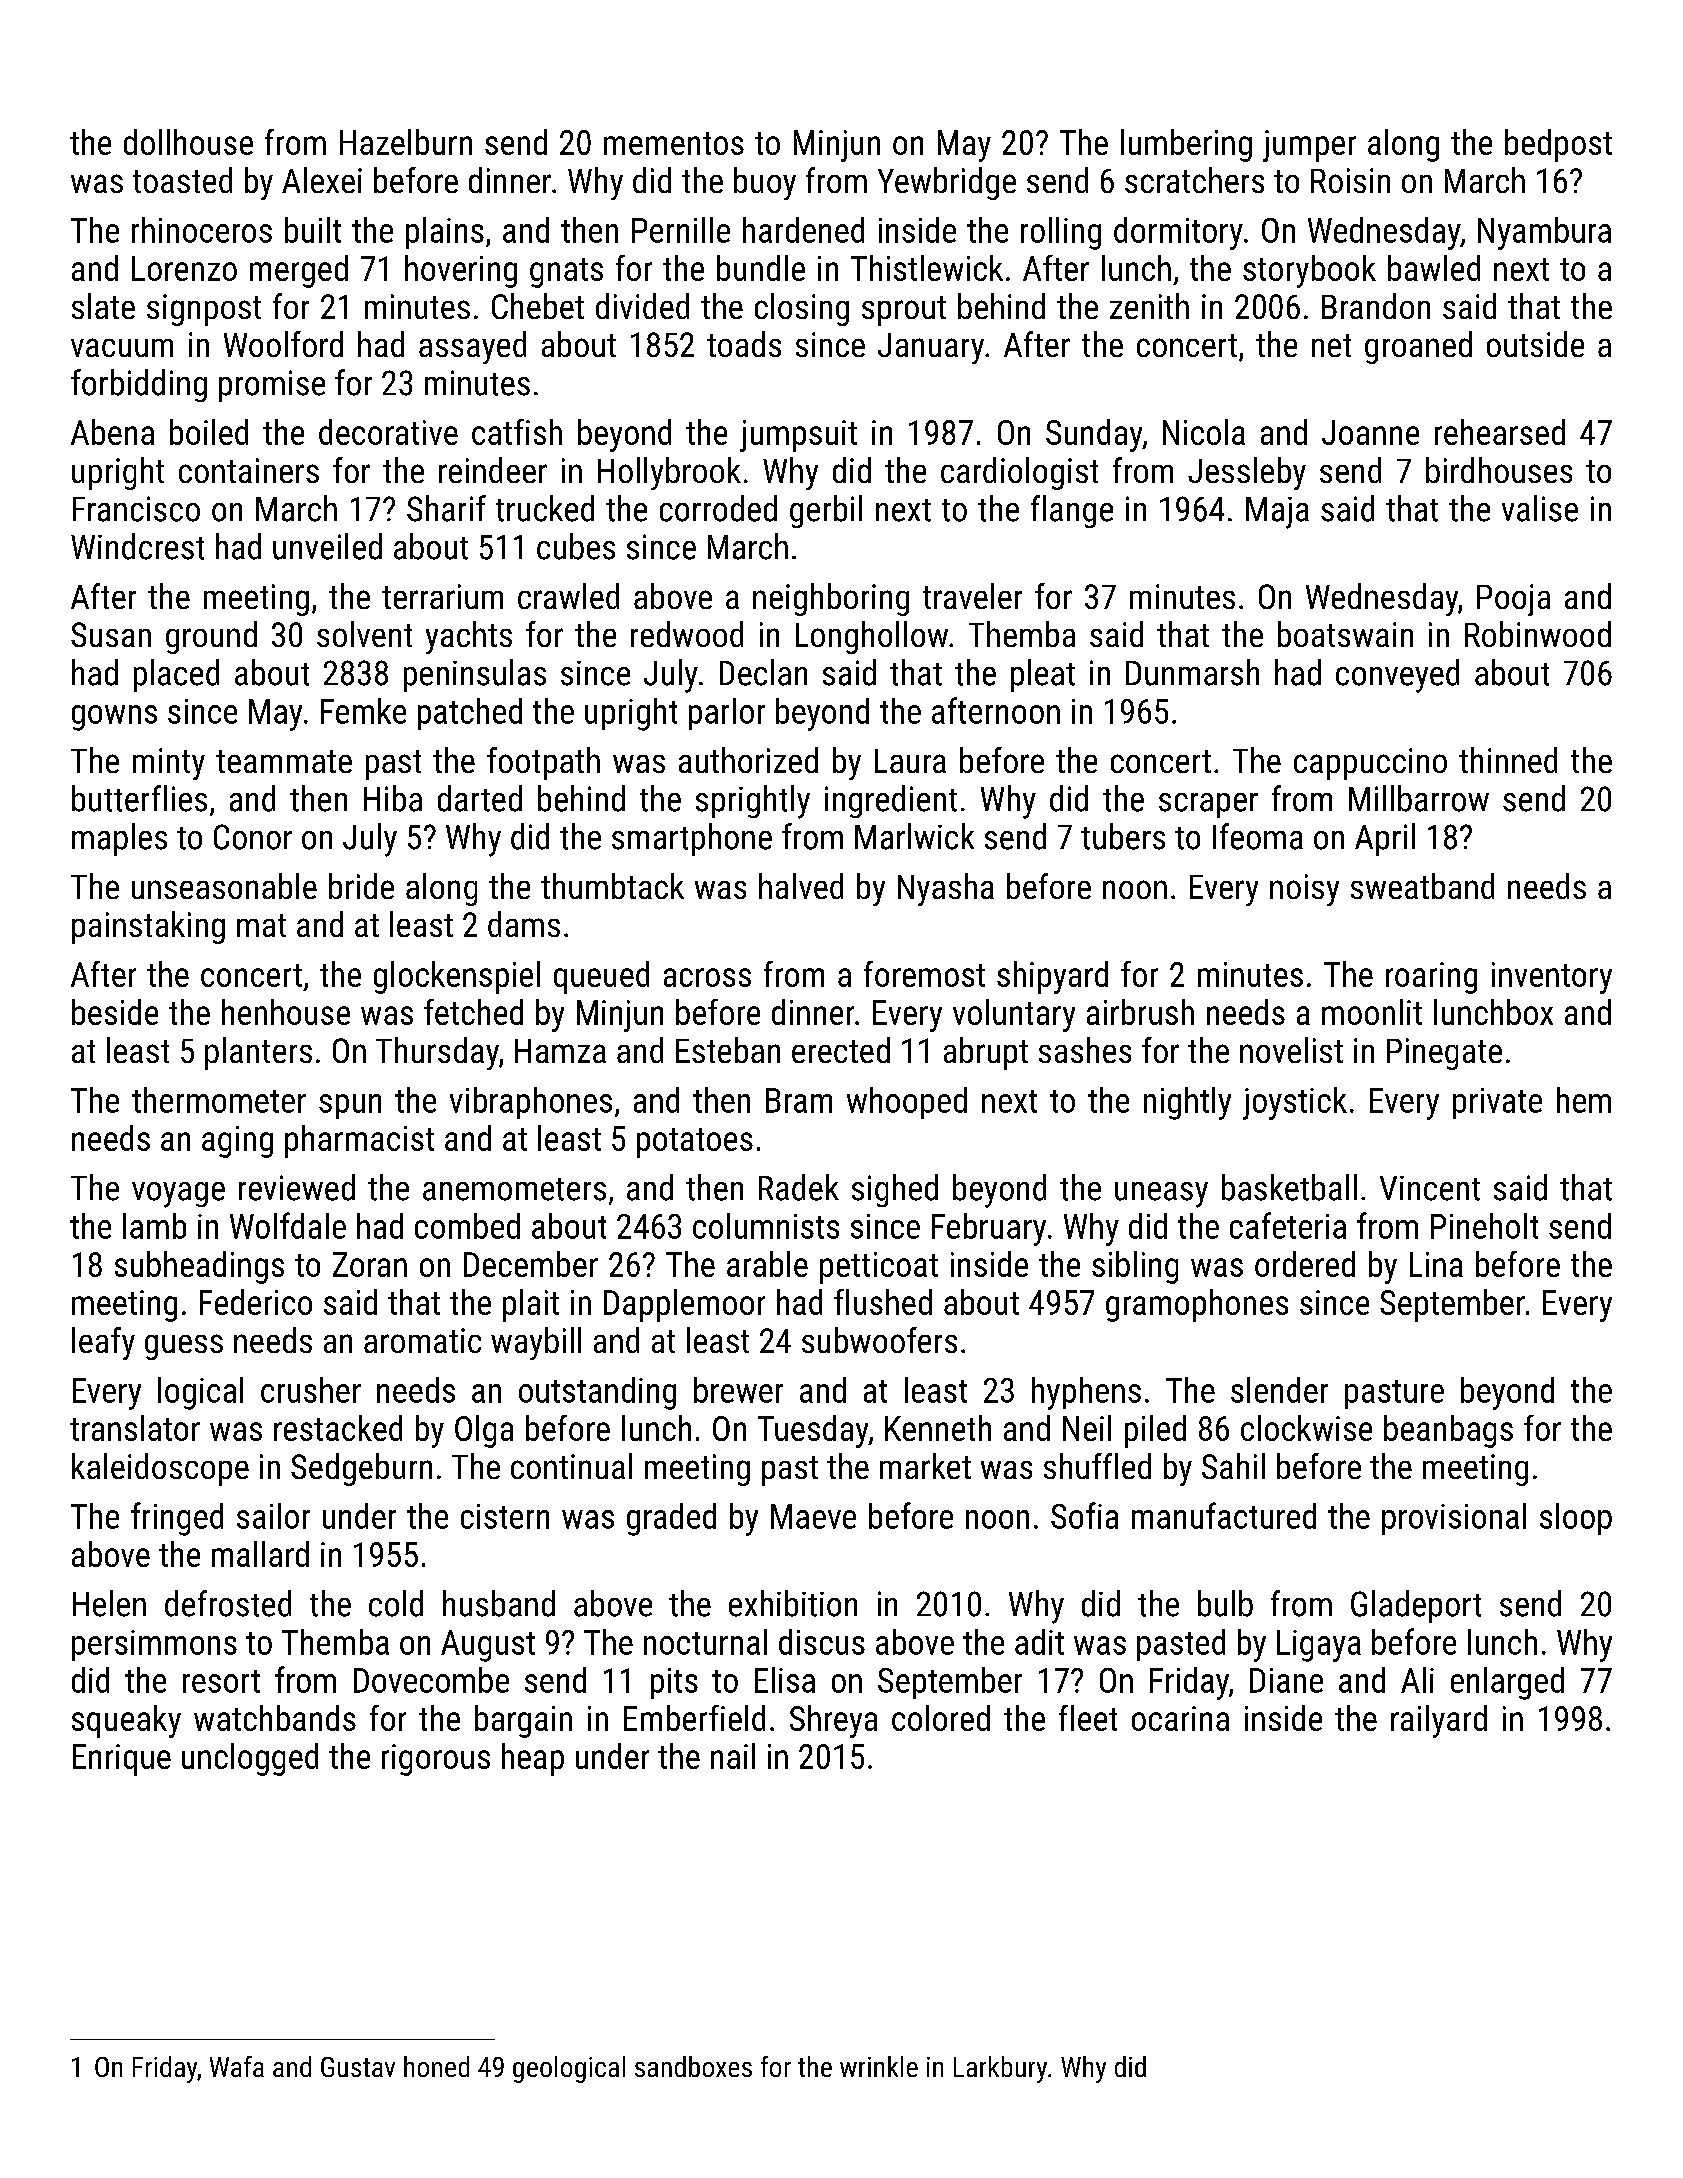 This screenshot has height=2178, width=1683. What do you see at coordinates (284, 761) in the screenshot?
I see `teammate` at bounding box center [284, 761].
